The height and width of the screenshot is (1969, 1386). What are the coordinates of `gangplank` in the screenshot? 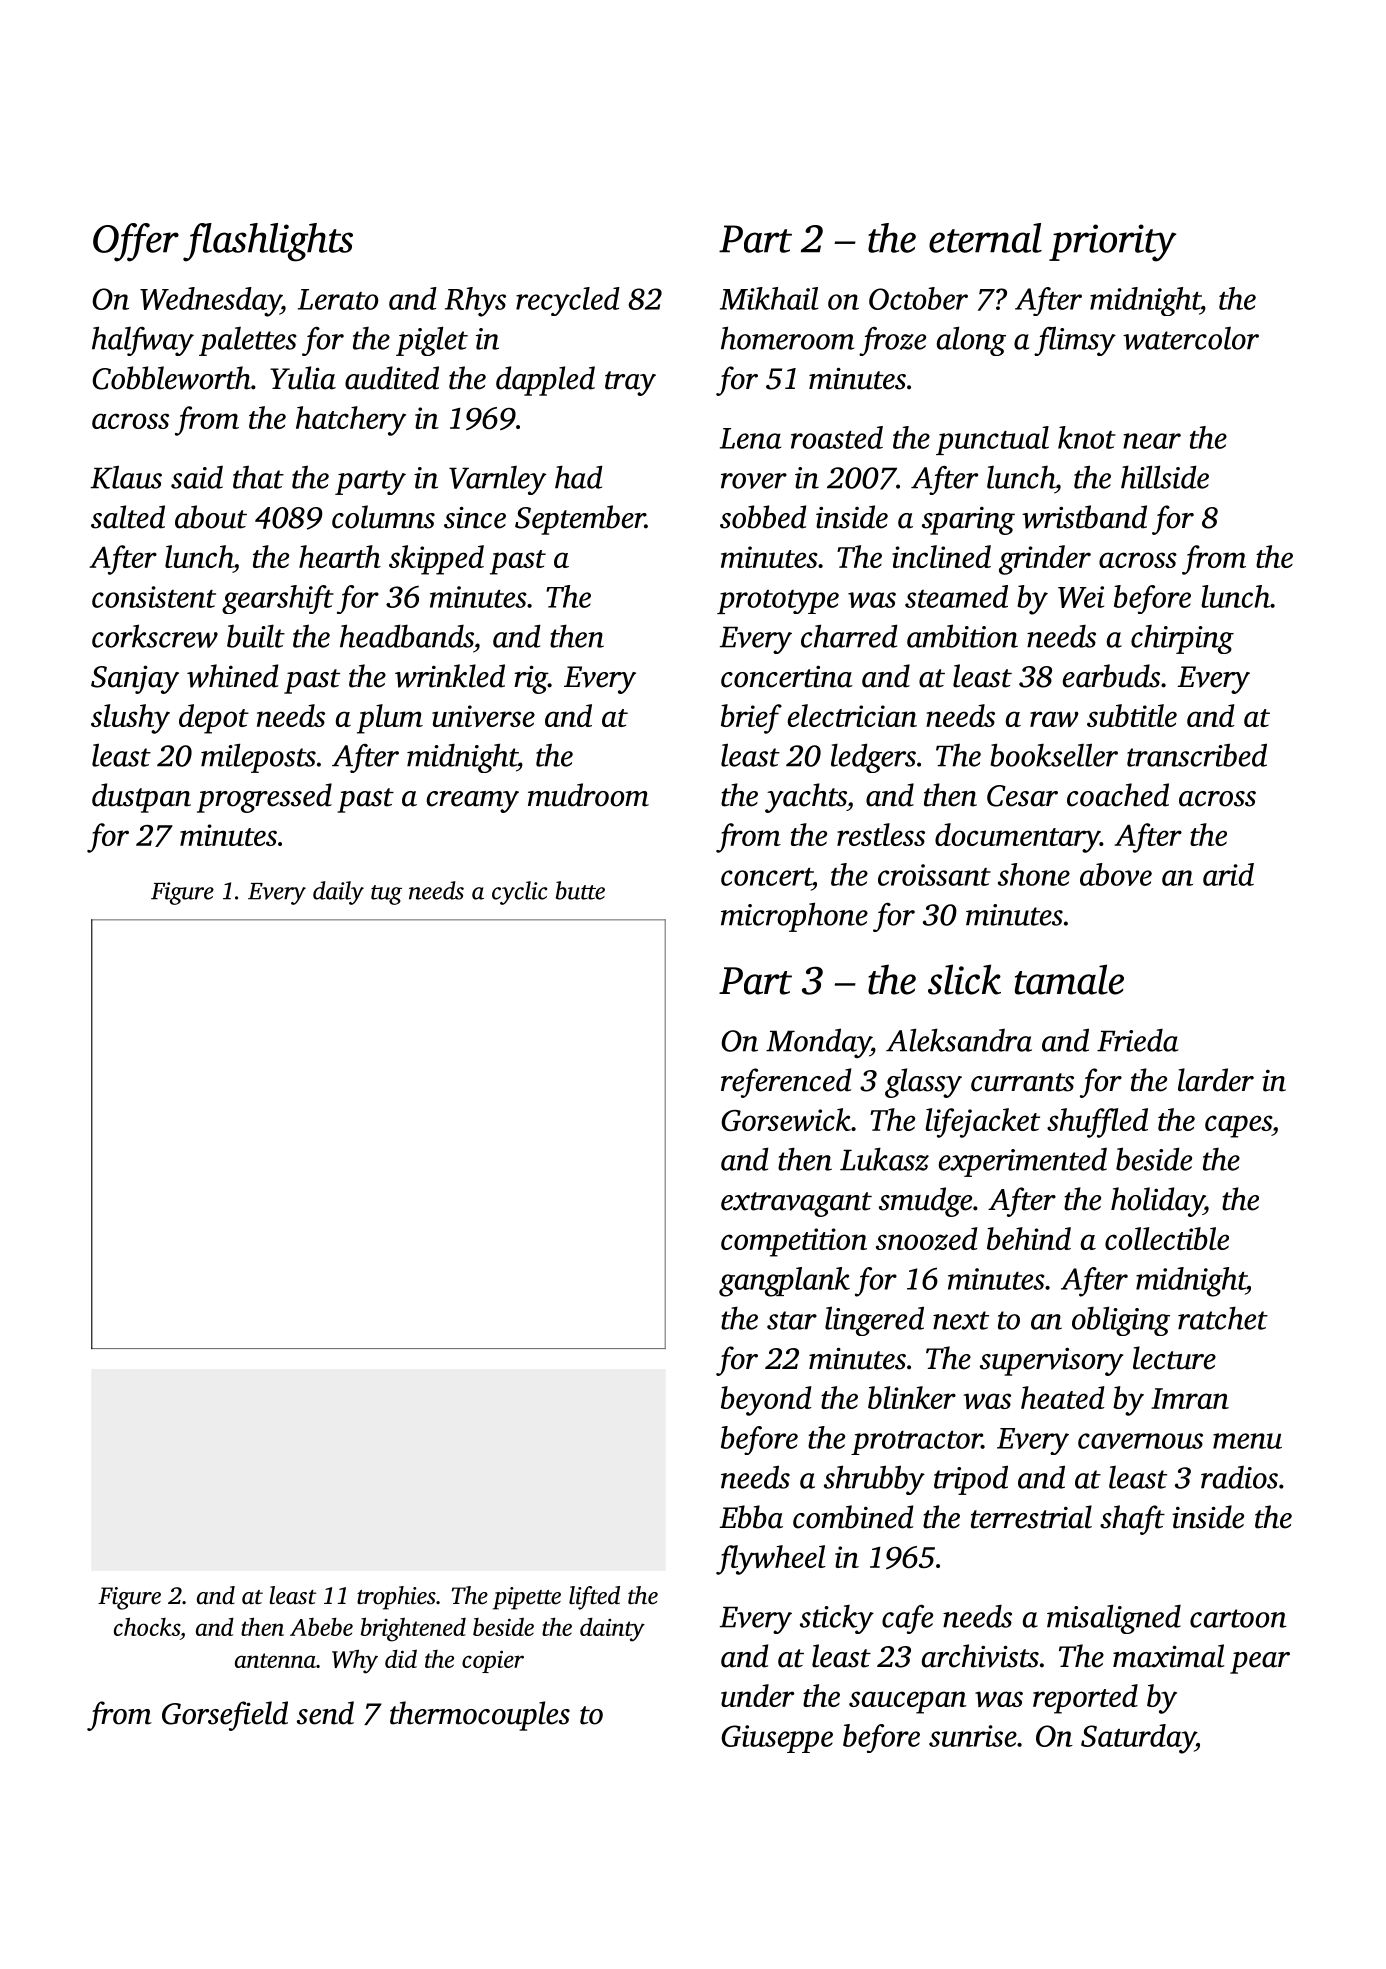 It's located at (784, 1282).
